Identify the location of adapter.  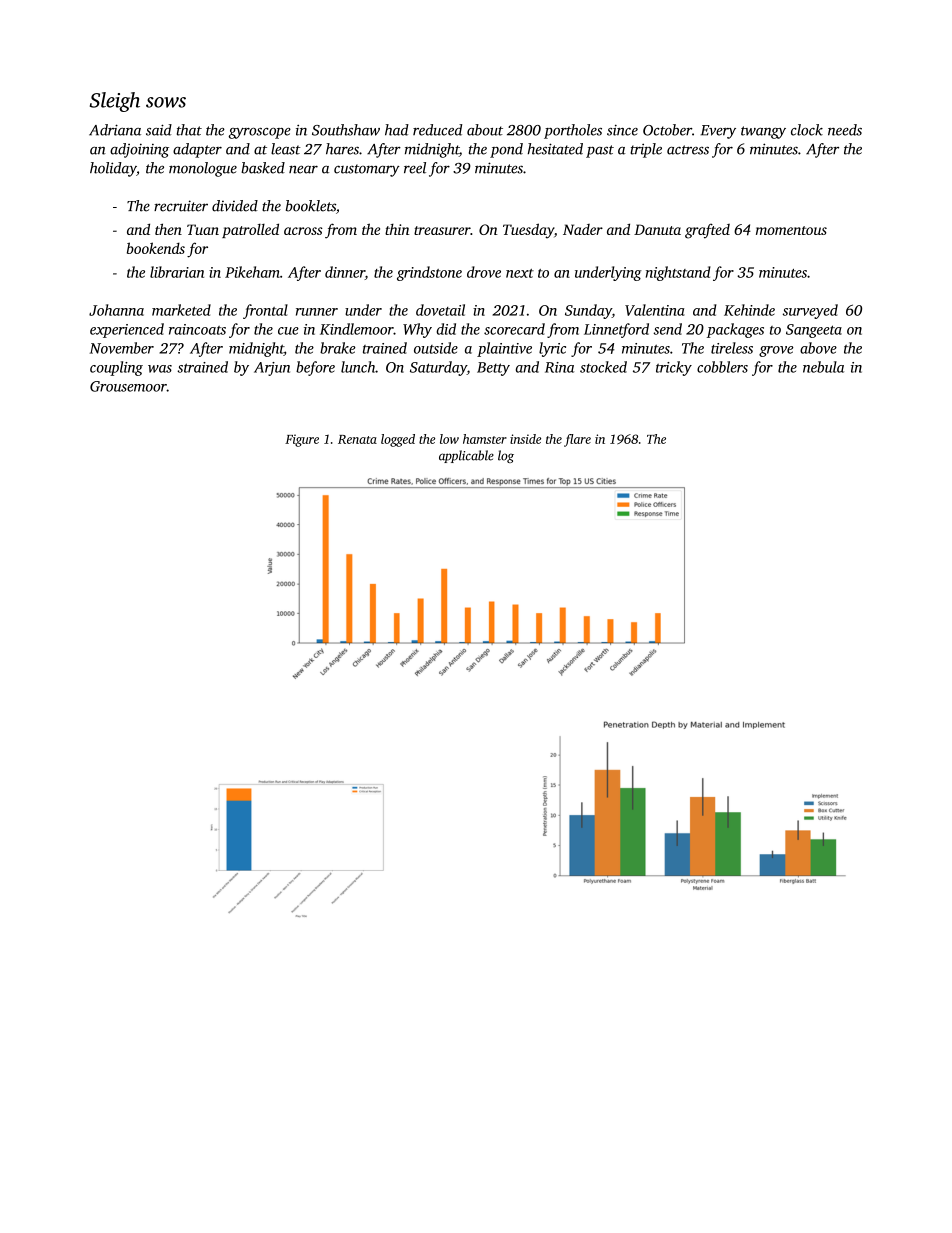
(197, 150).
